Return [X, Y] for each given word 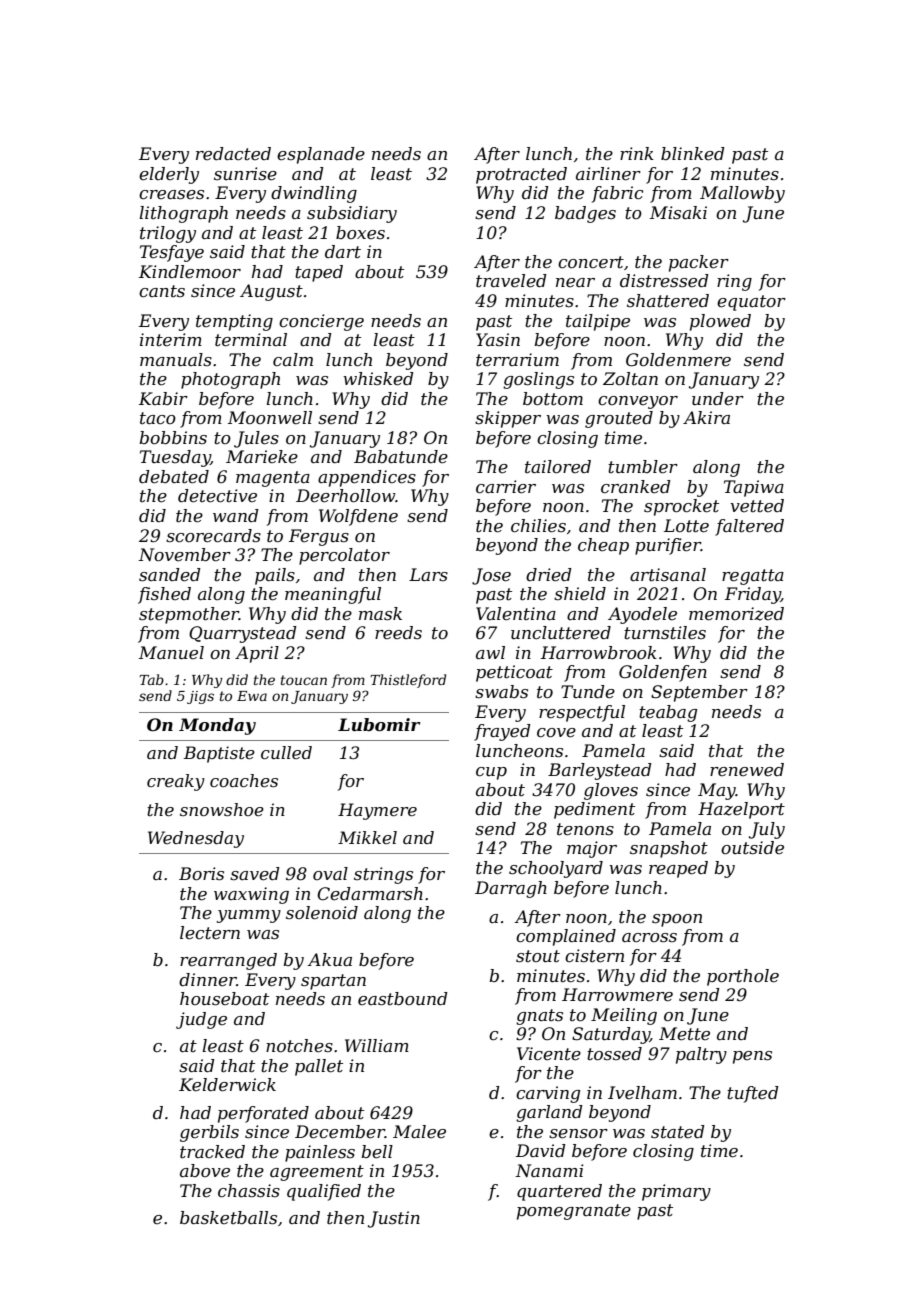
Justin [394, 1219]
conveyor [638, 402]
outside [752, 848]
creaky [176, 782]
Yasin [498, 339]
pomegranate [574, 1212]
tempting [234, 322]
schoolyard [556, 869]
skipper [508, 419]
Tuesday [175, 458]
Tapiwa [754, 488]
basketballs [228, 1218]
